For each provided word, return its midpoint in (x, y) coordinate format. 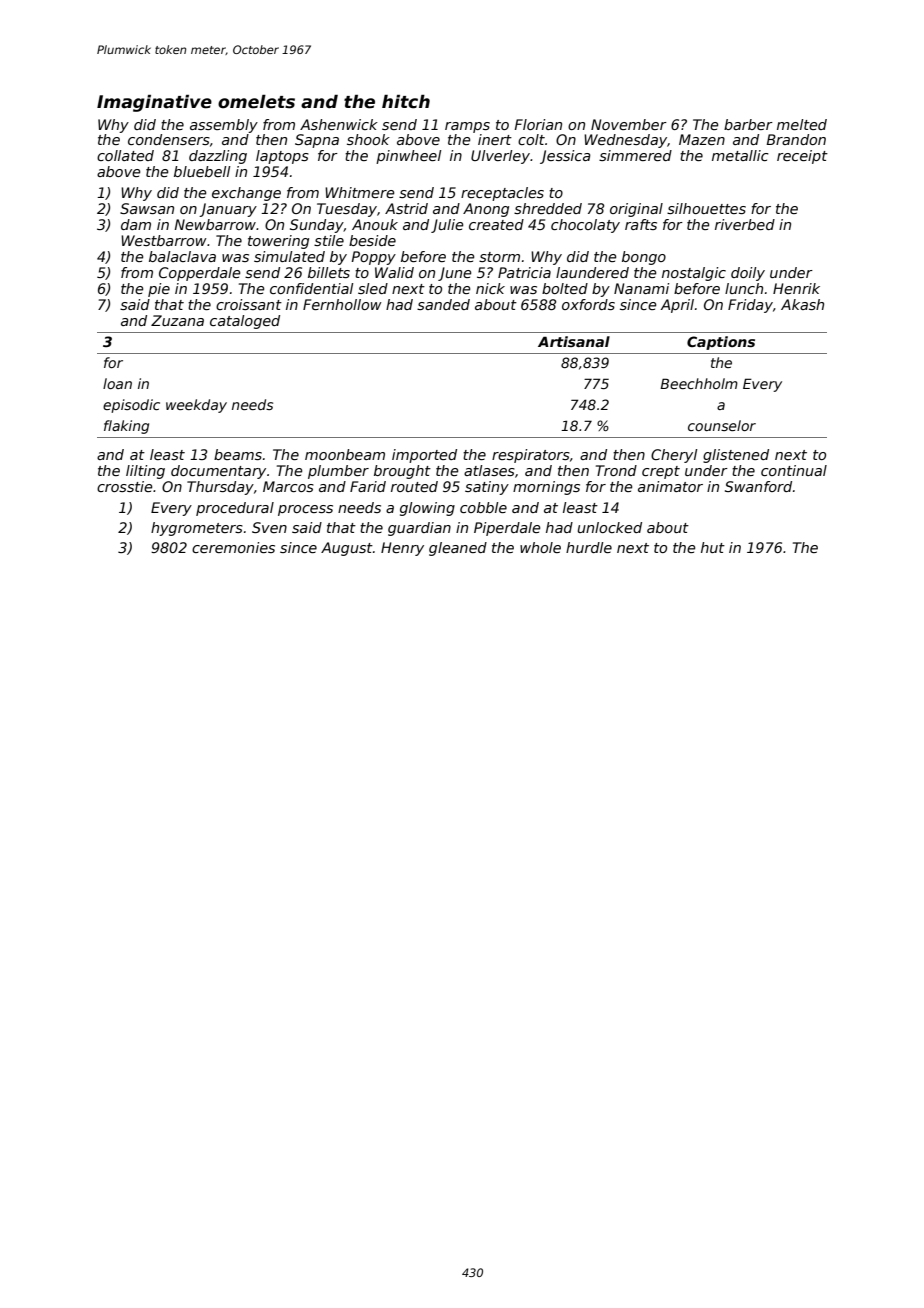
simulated (289, 256)
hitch (406, 102)
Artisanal (574, 341)
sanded (443, 304)
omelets (256, 102)
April (677, 306)
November (629, 124)
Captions (721, 343)
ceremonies (233, 547)
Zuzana (177, 320)
